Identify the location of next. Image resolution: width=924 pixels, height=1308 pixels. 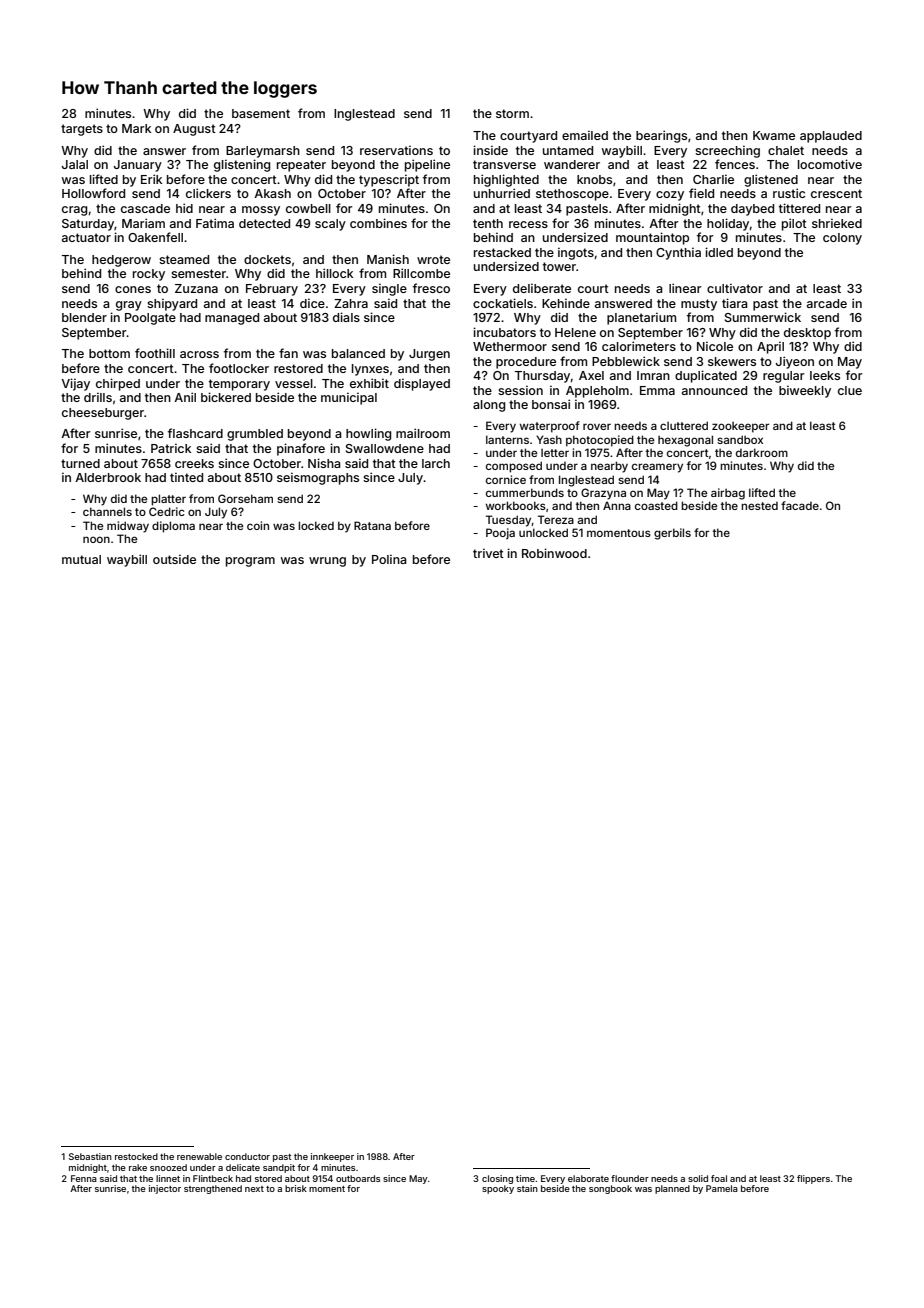
(254, 1189).
